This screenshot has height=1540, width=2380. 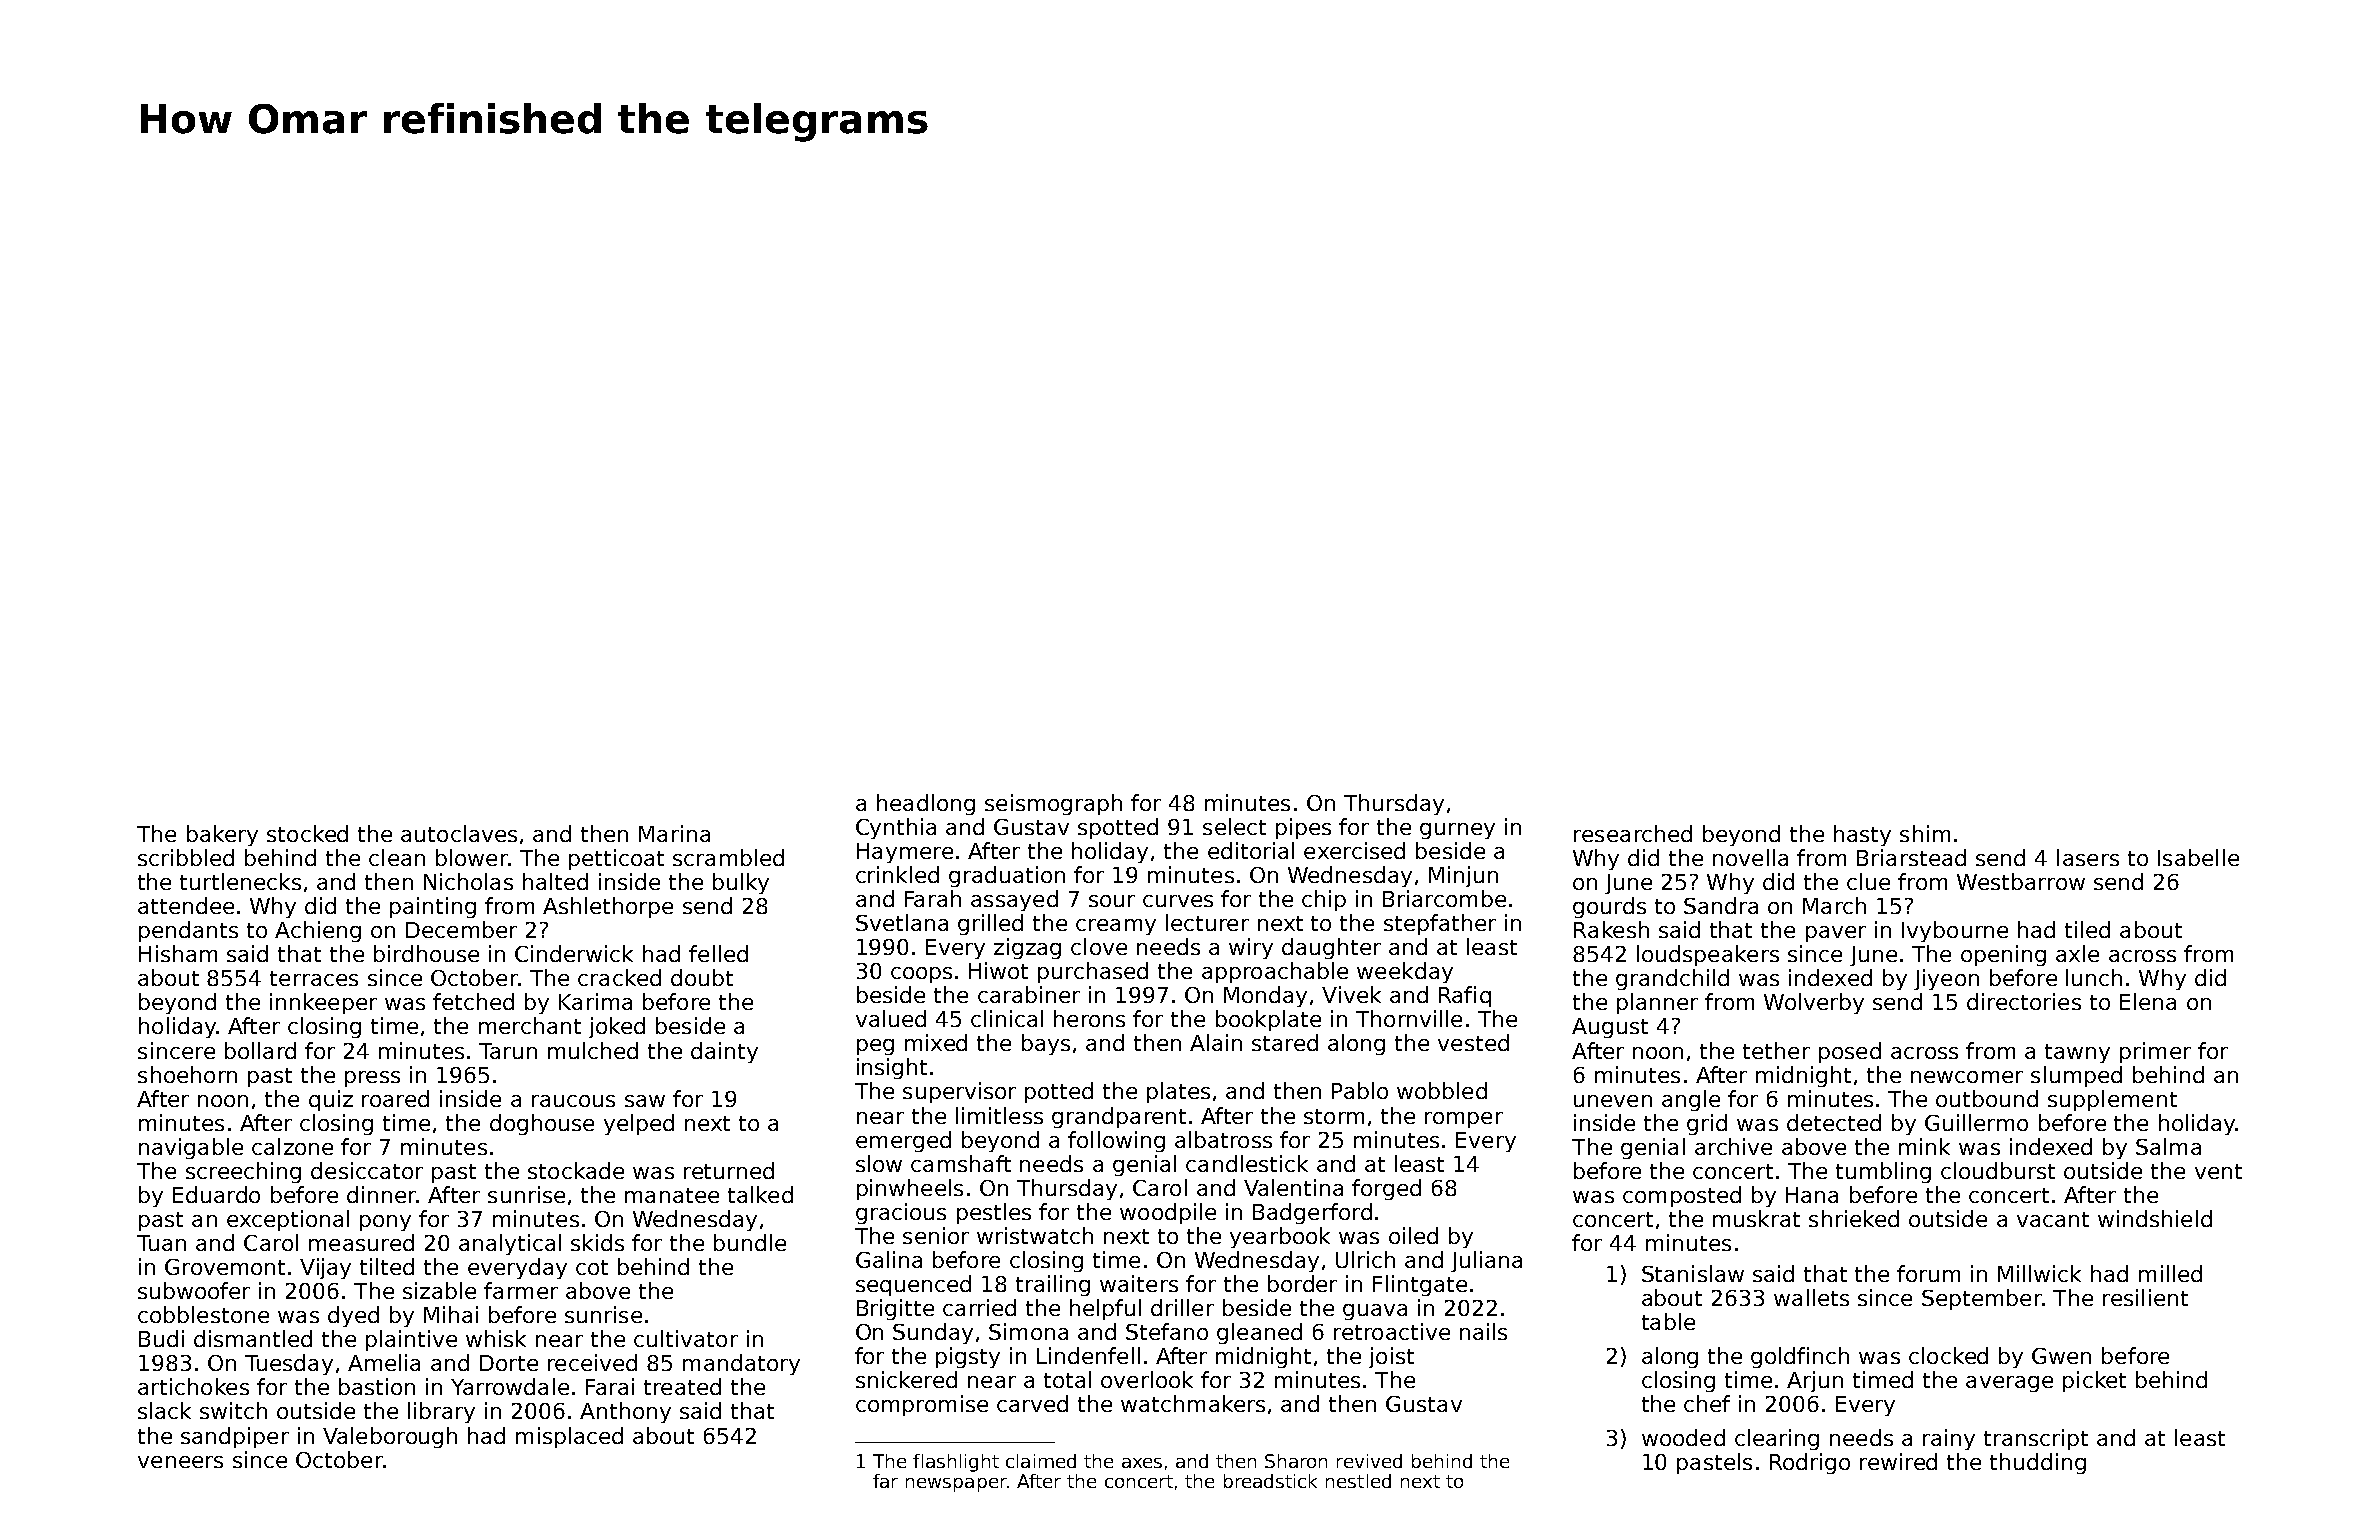 I want to click on thudding, so click(x=2038, y=1463).
